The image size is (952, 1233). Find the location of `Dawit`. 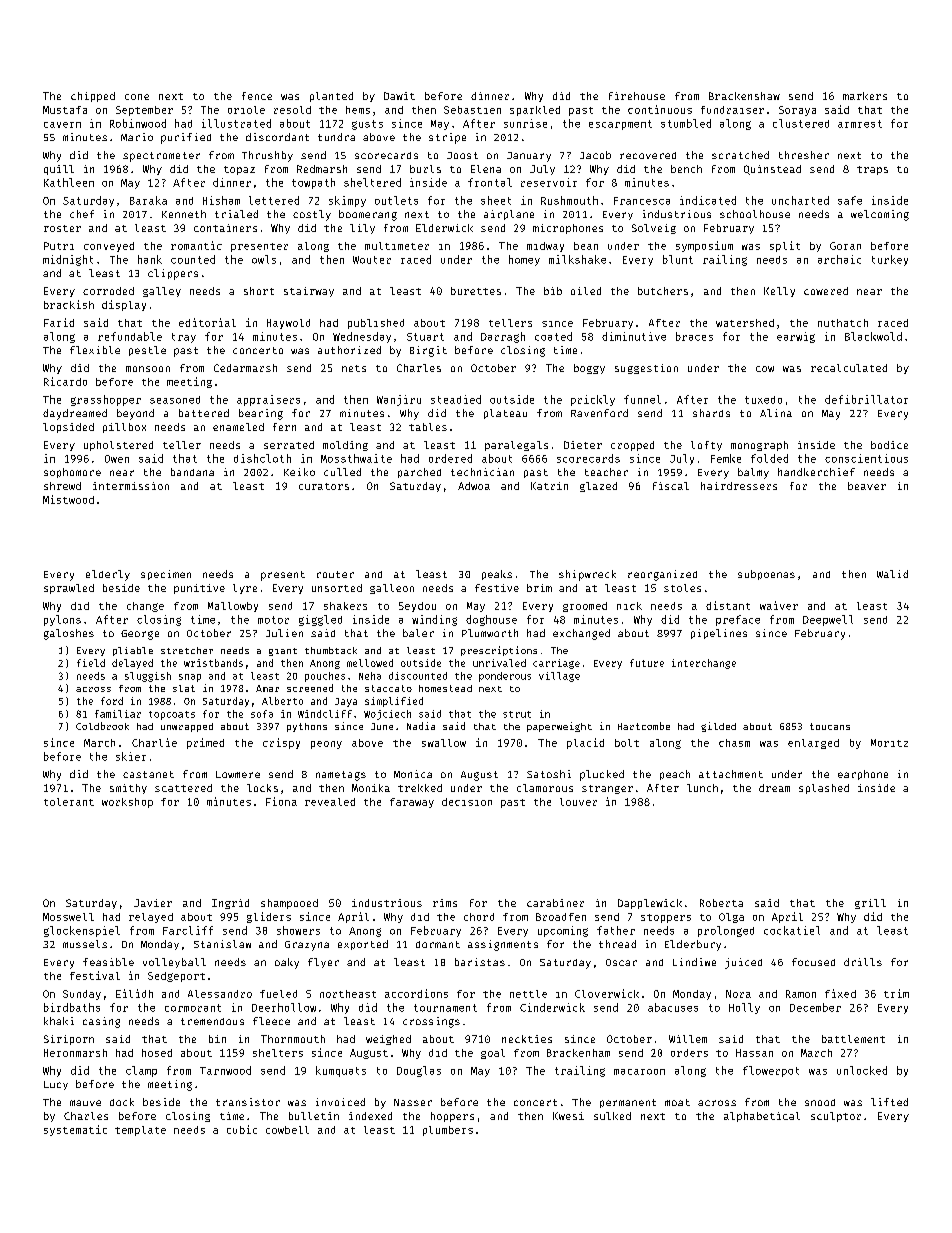

Dawit is located at coordinates (399, 96).
